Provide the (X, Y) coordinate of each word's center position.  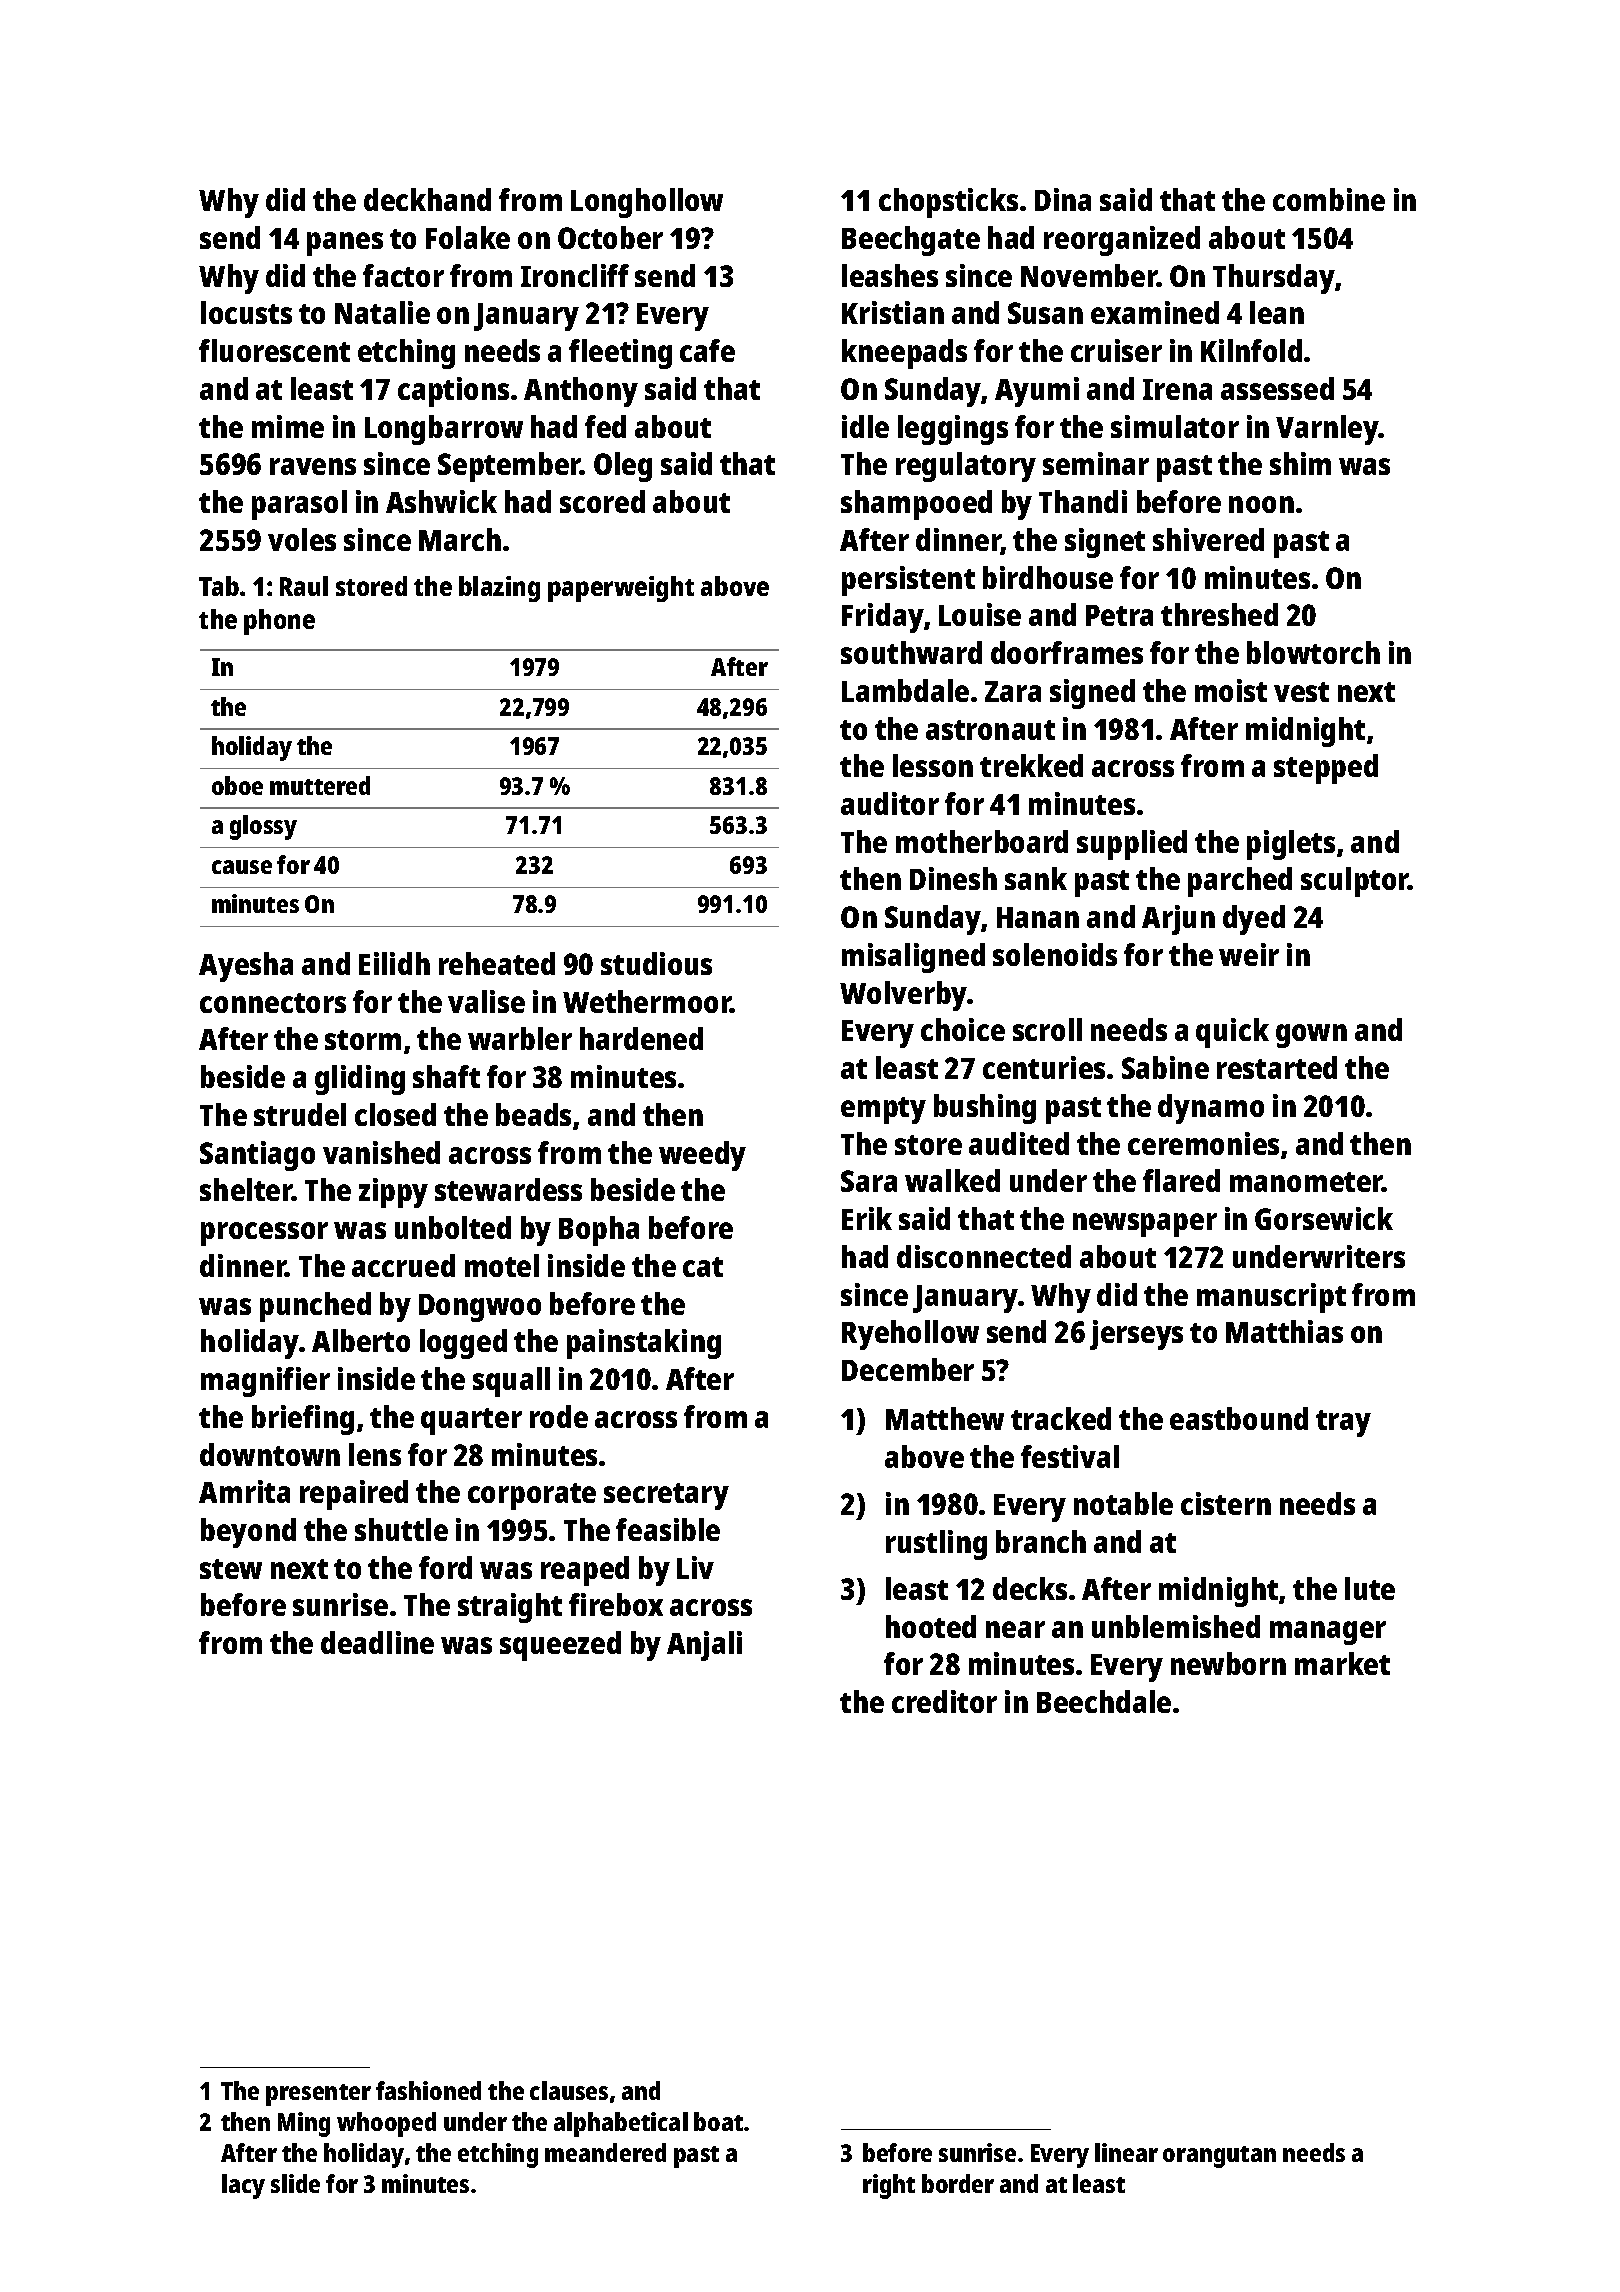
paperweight (621, 589)
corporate (532, 1496)
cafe (707, 350)
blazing (499, 589)
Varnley (1327, 430)
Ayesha (246, 967)
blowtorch (1313, 652)
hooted (931, 1626)
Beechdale (1104, 1701)
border (958, 2183)
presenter (318, 2095)
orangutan (1219, 2157)
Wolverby (904, 996)
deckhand (427, 199)
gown (1311, 1036)
